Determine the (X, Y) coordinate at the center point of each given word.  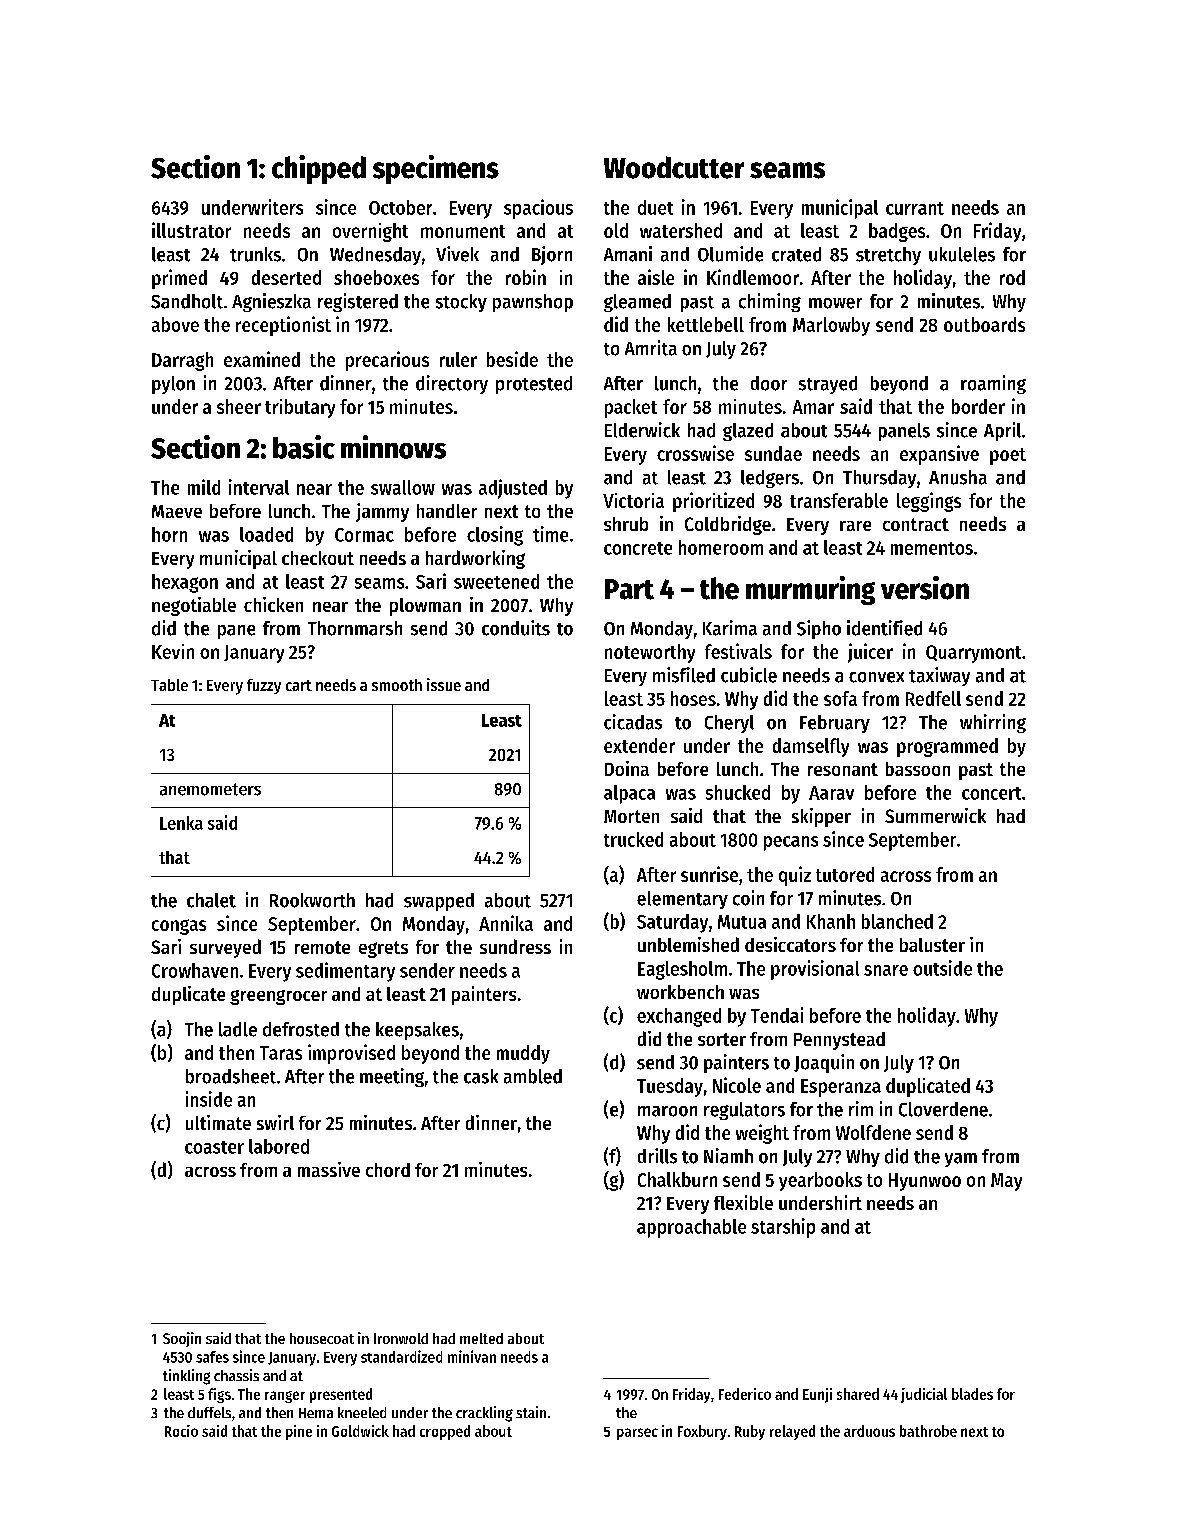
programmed (947, 747)
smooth (397, 685)
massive (329, 1169)
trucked (633, 839)
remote (322, 947)
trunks (255, 254)
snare (886, 970)
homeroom (721, 547)
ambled (533, 1076)
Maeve (177, 511)
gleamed (637, 303)
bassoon (918, 769)
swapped (439, 902)
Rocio (181, 1431)
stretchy (888, 256)
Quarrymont (973, 654)
